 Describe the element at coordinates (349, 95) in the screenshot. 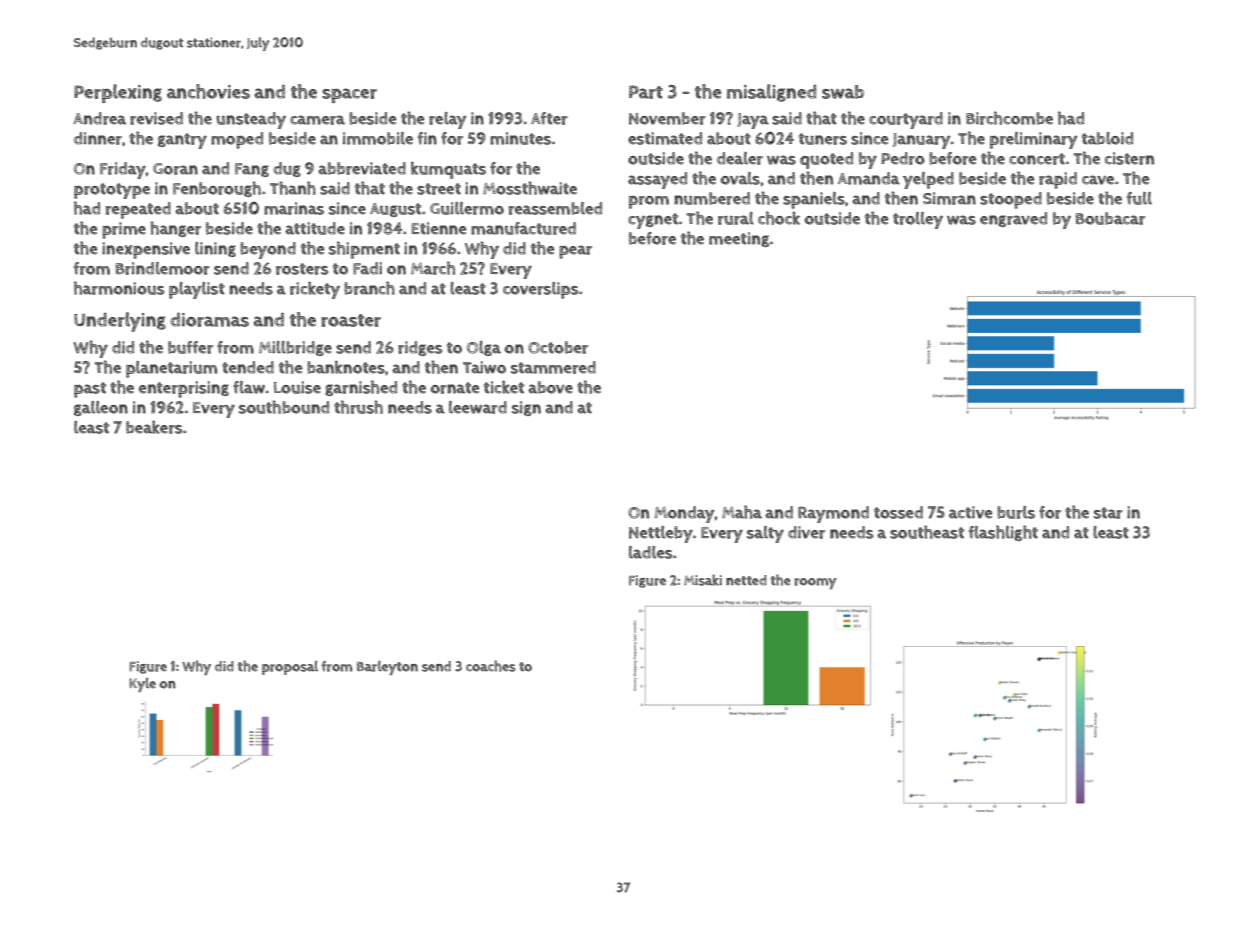

I see `spacer` at that location.
